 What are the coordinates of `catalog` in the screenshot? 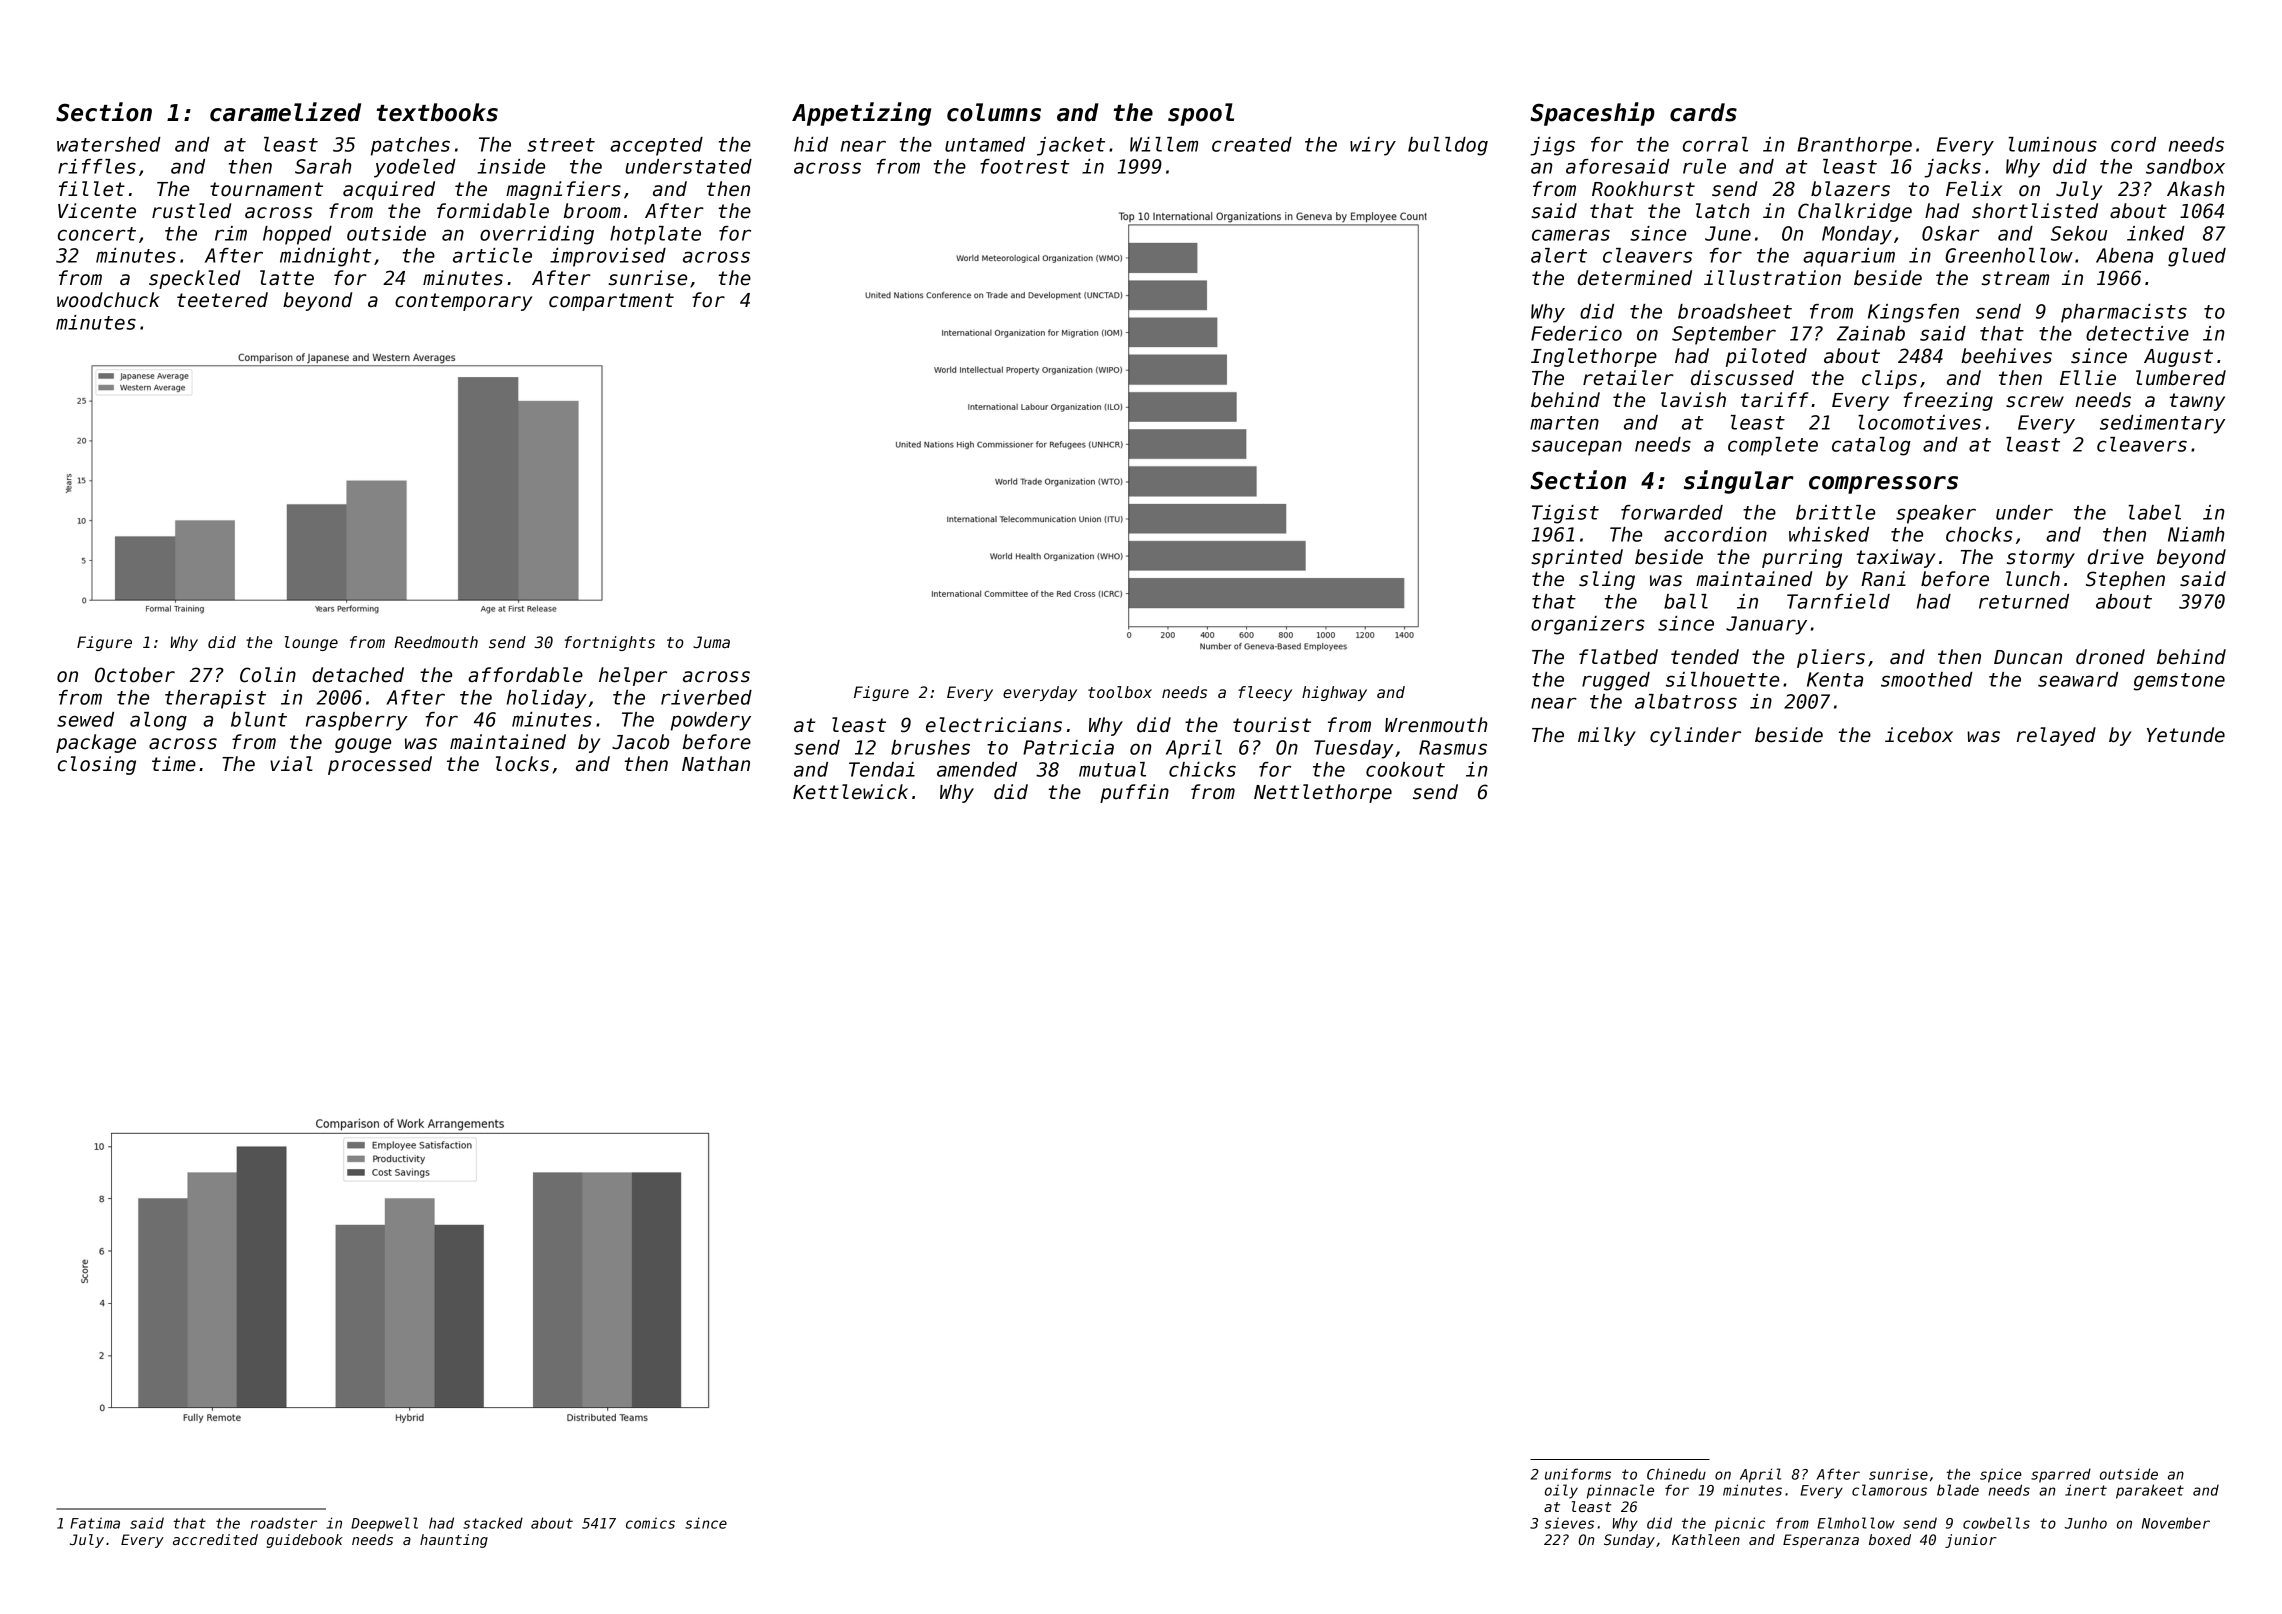 It's located at (1871, 446).
